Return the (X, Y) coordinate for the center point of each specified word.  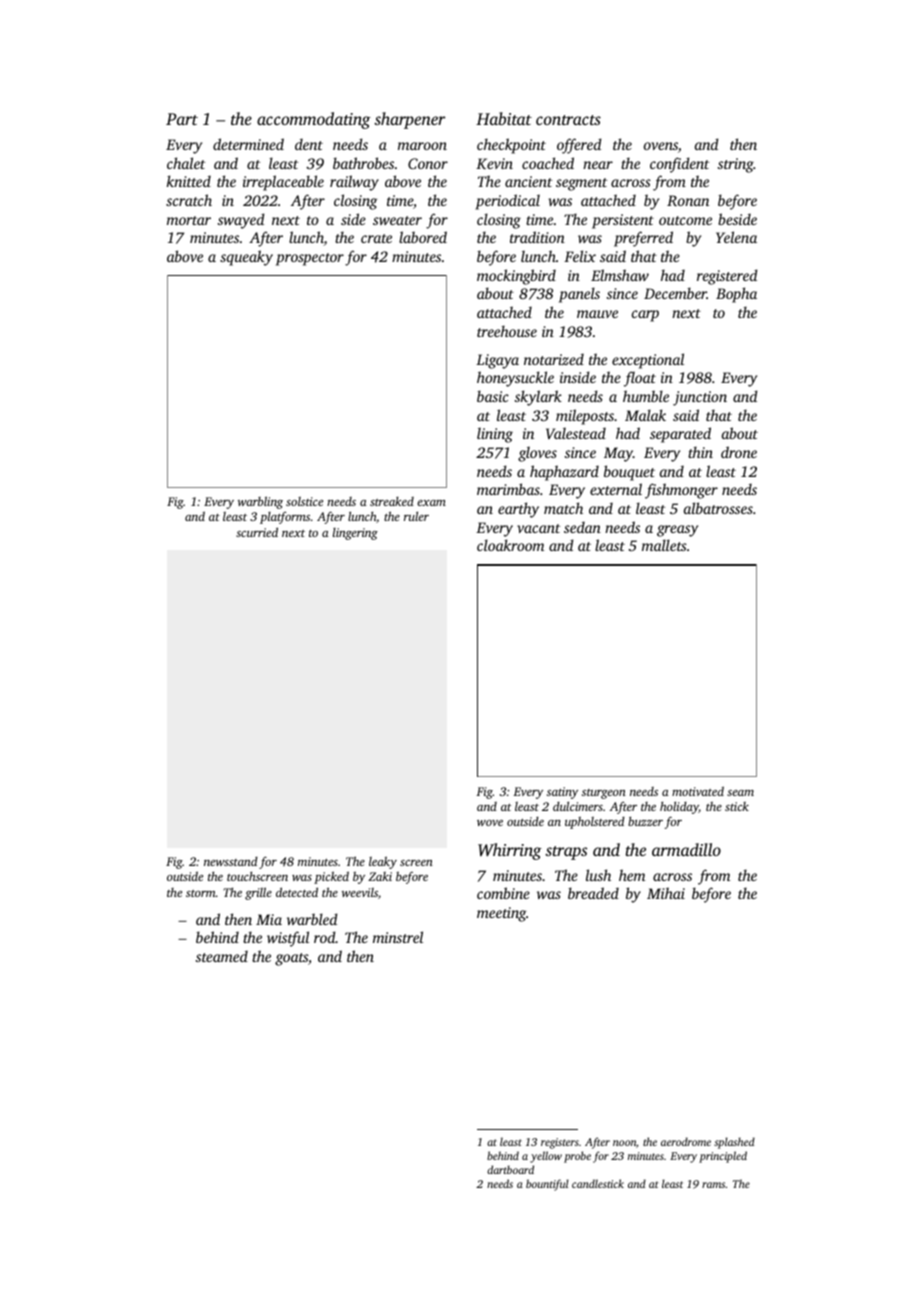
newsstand (231, 861)
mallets (664, 545)
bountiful (547, 1185)
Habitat (504, 118)
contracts (568, 120)
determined (248, 144)
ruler (416, 516)
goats (291, 959)
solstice (304, 501)
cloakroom (510, 545)
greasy (677, 531)
